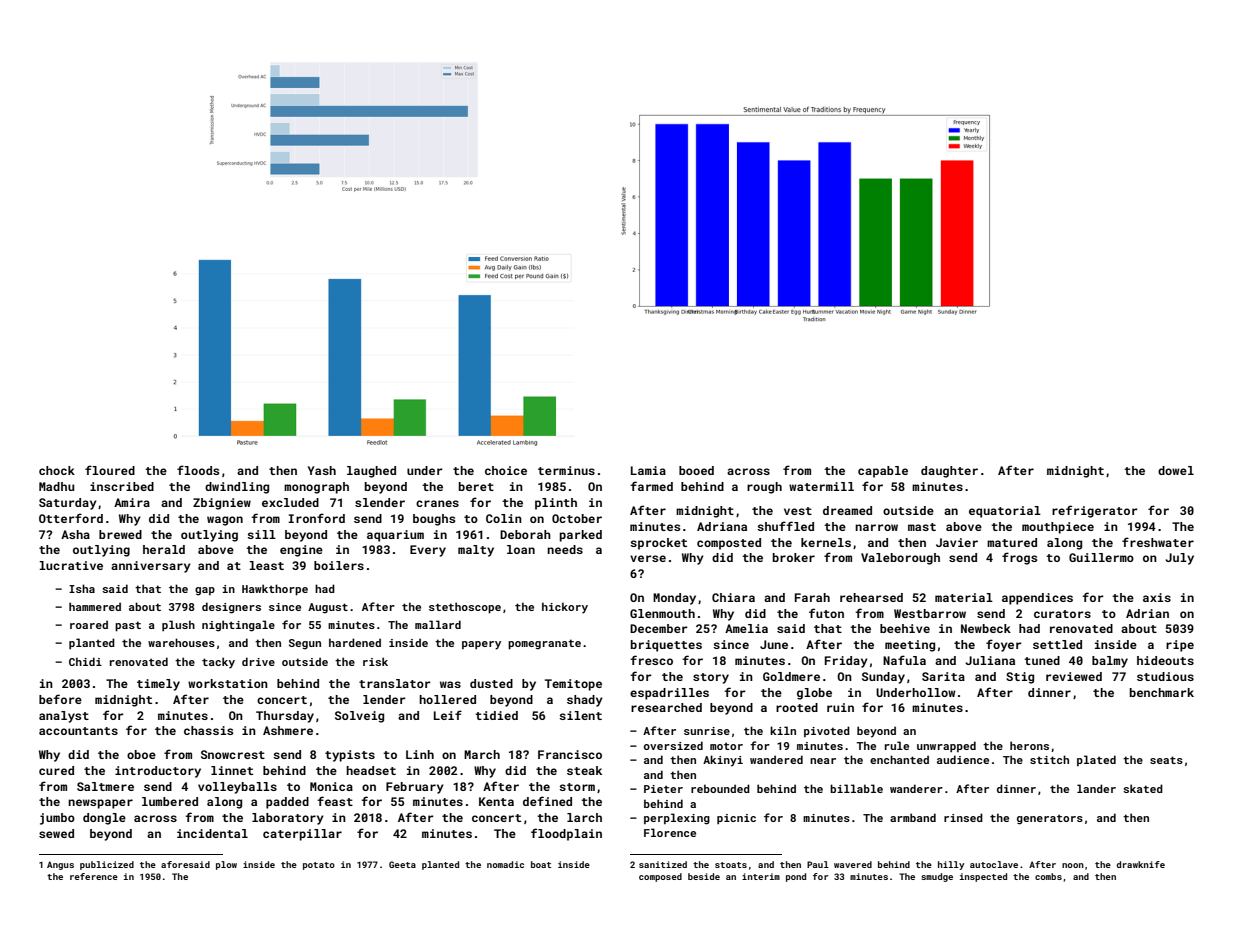 The height and width of the document is (952, 1233). Describe the element at coordinates (794, 557) in the document. I see `broker` at that location.
